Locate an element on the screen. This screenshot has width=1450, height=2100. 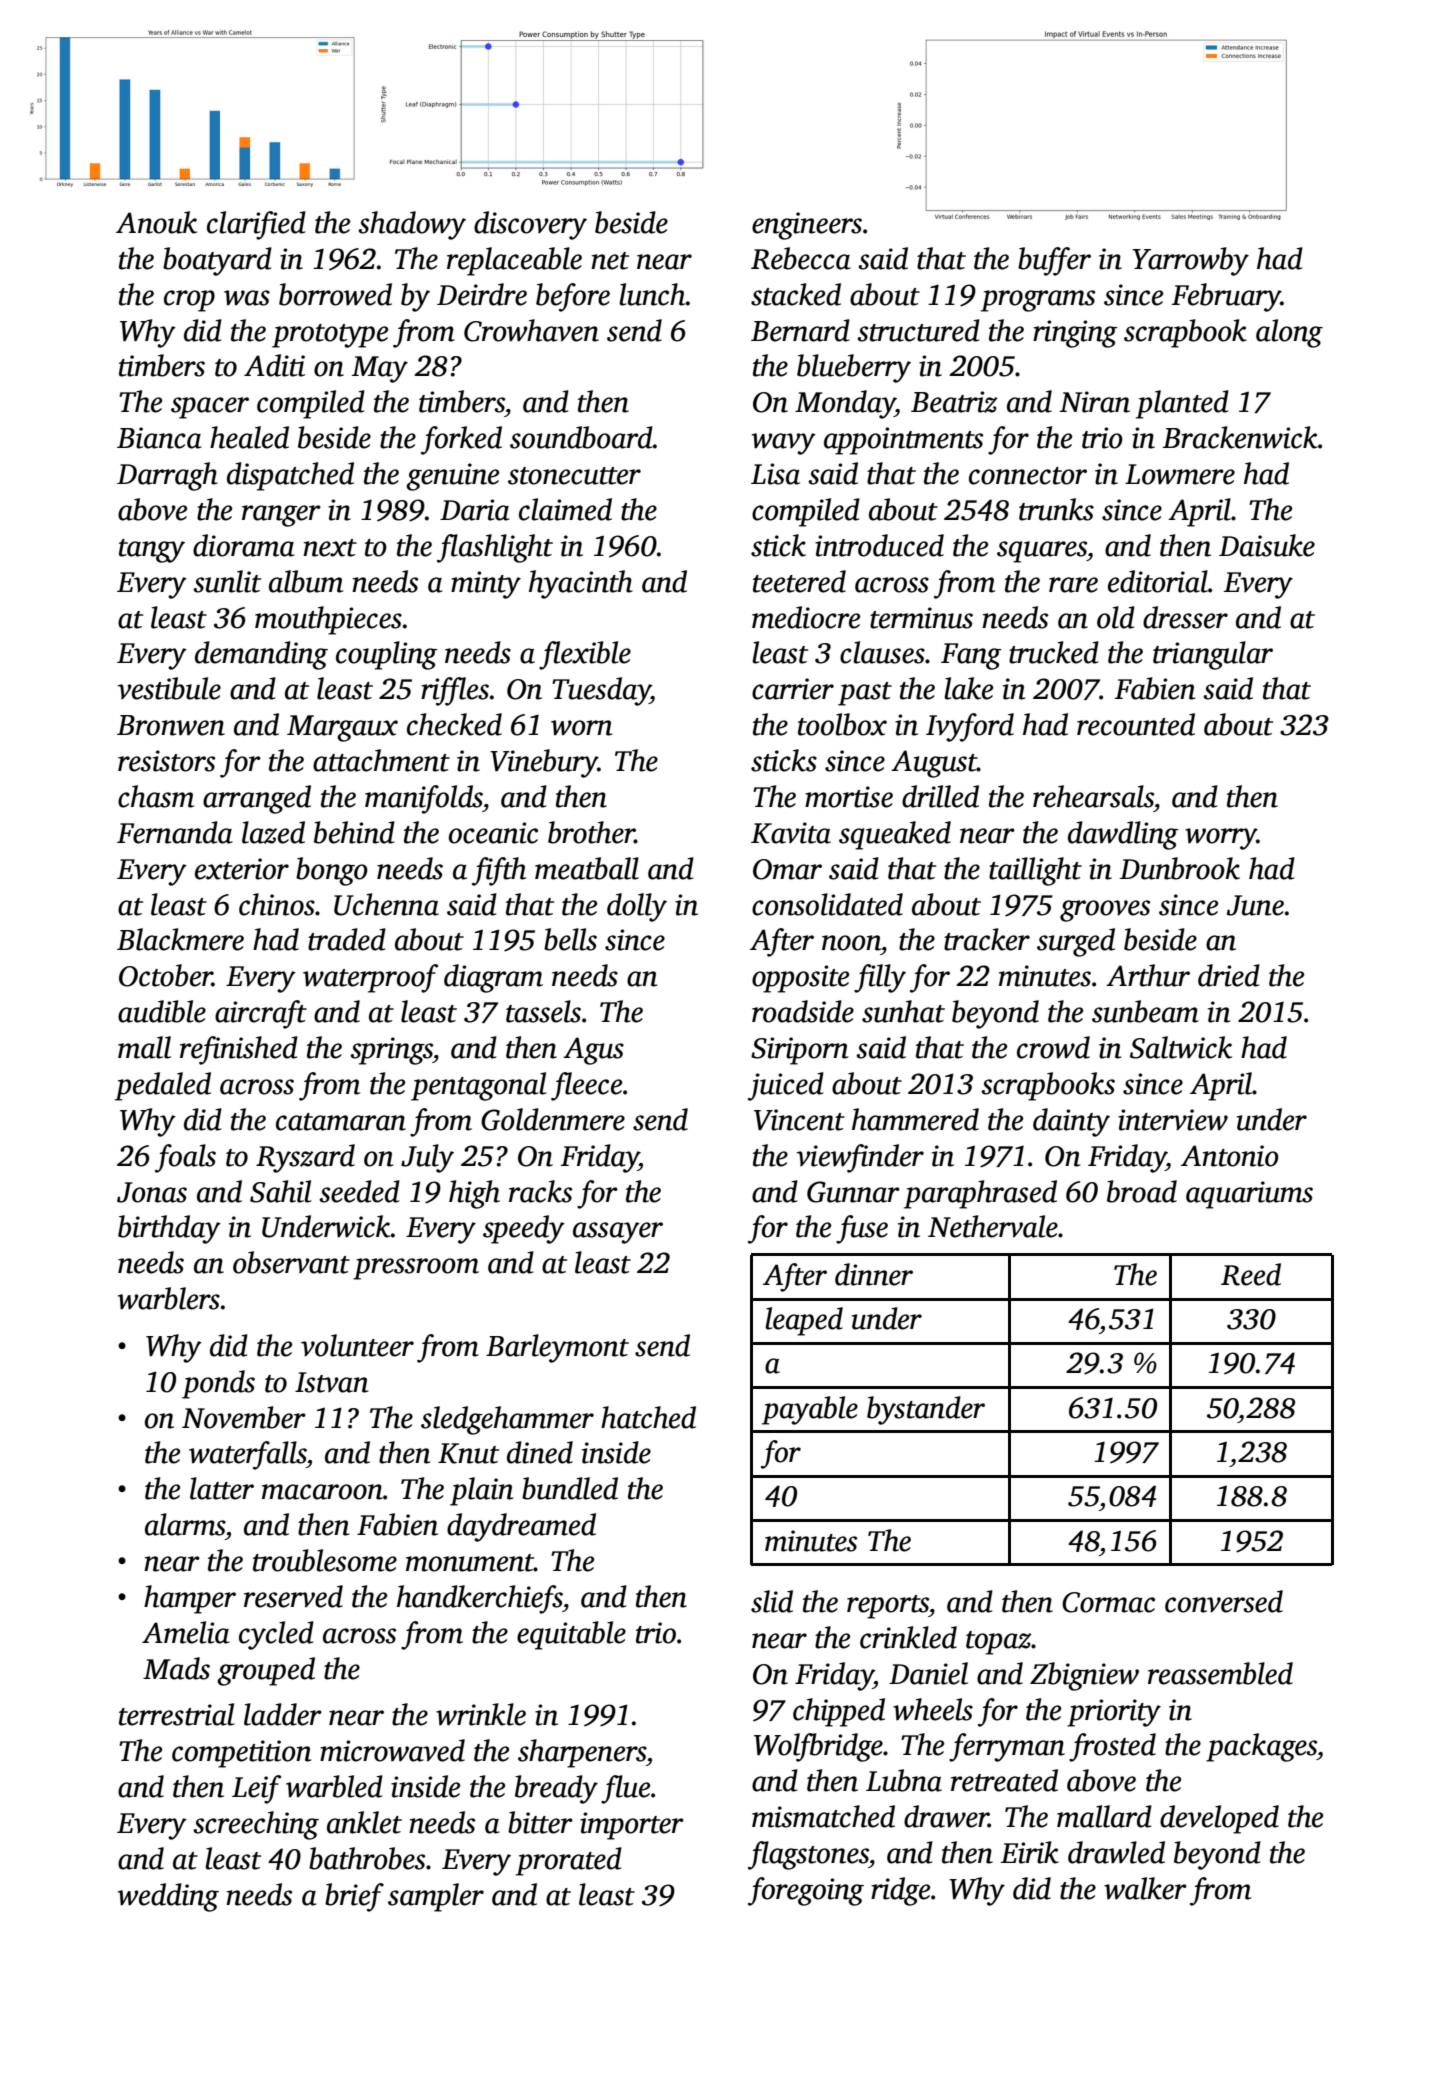
priority is located at coordinates (1114, 1713).
